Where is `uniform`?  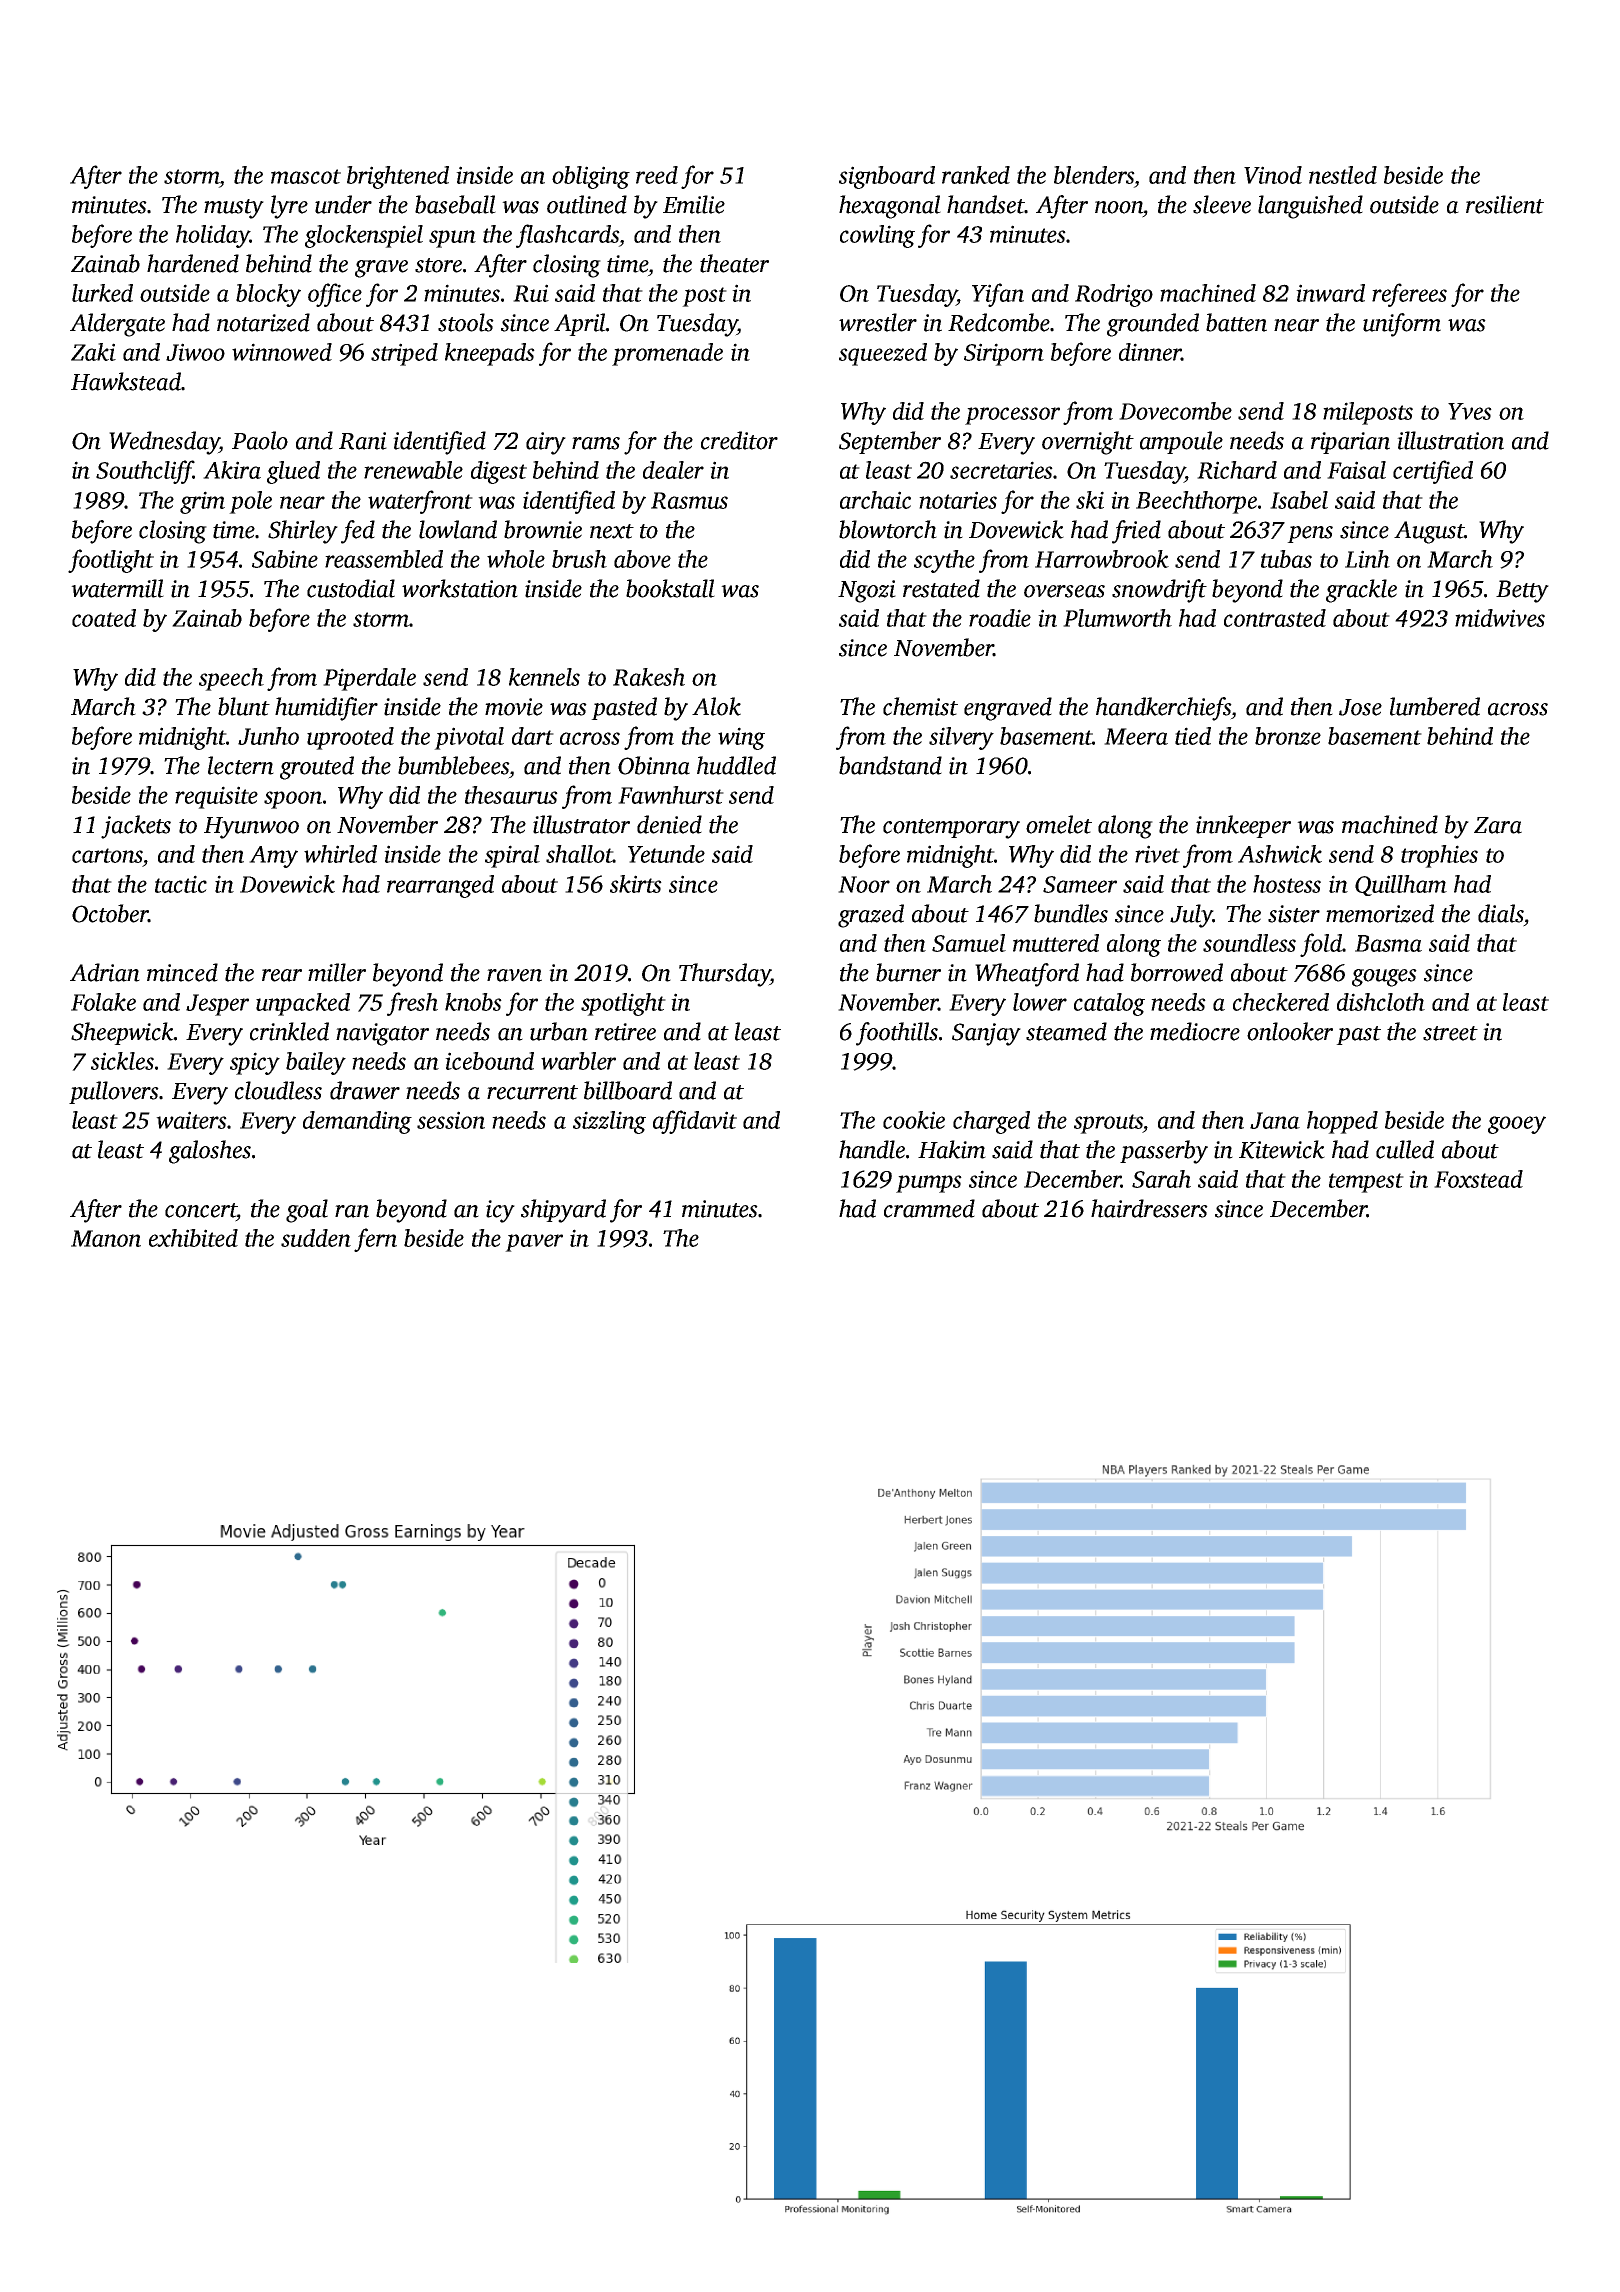
uniform is located at coordinates (1402, 325).
